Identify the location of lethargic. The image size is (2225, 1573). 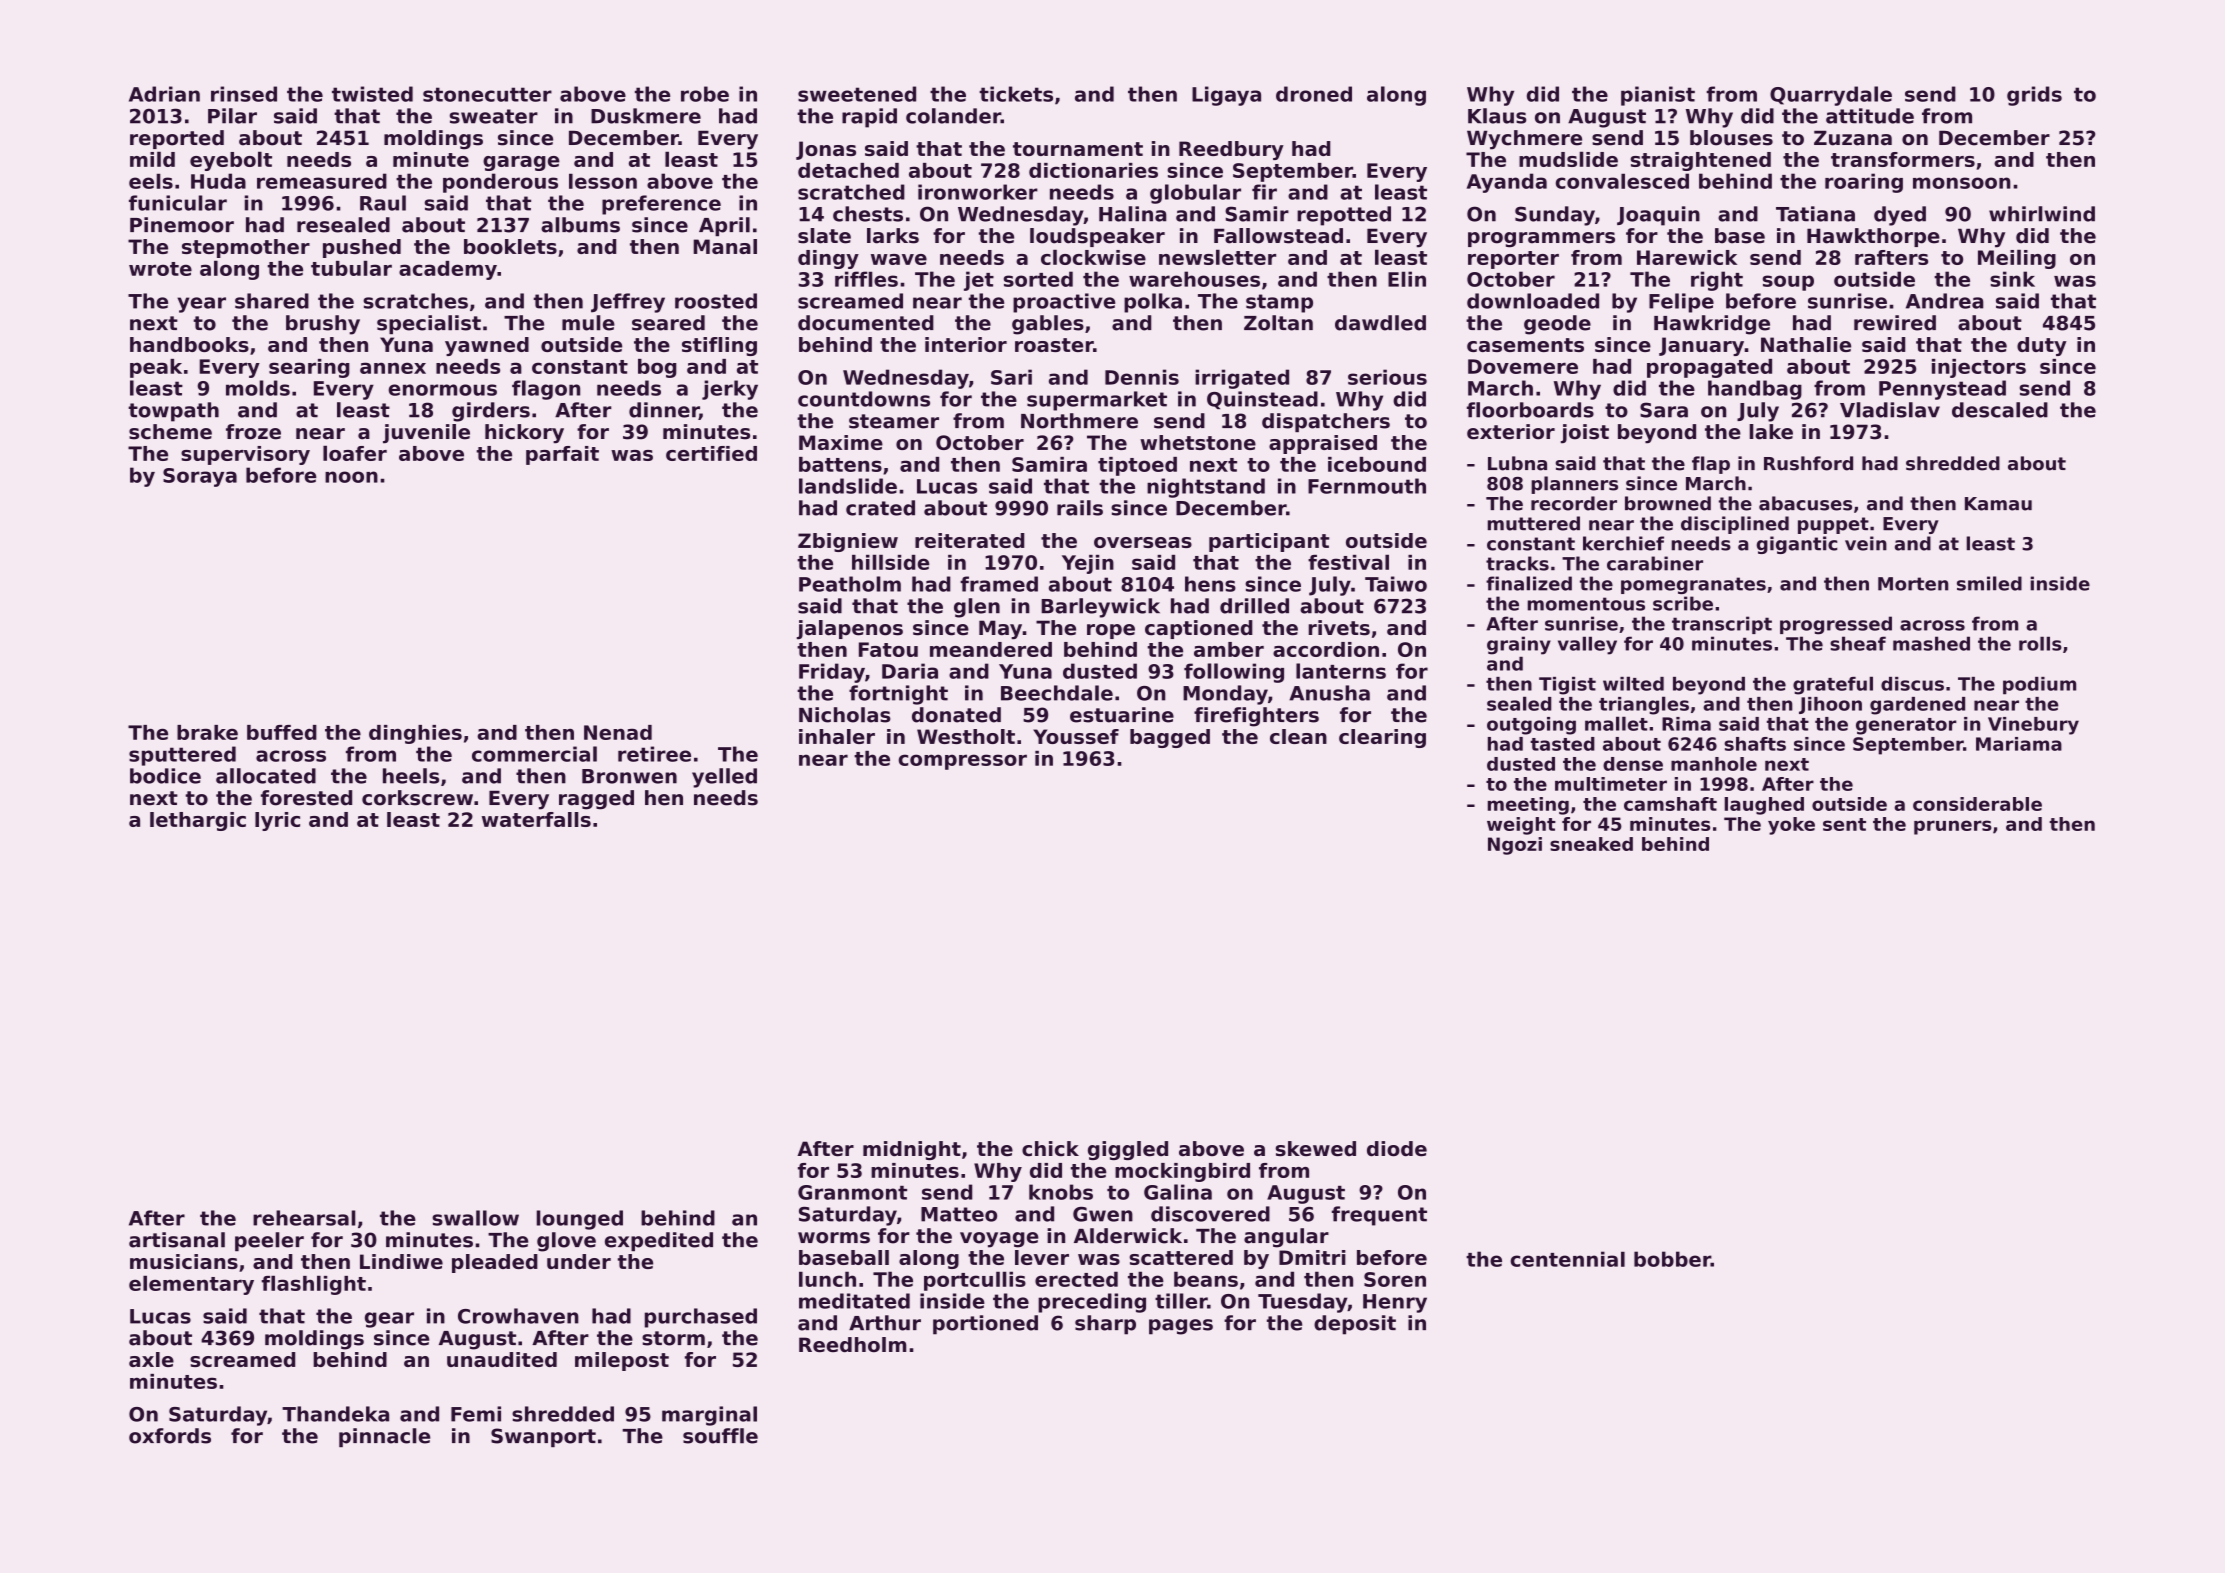
(198, 821).
